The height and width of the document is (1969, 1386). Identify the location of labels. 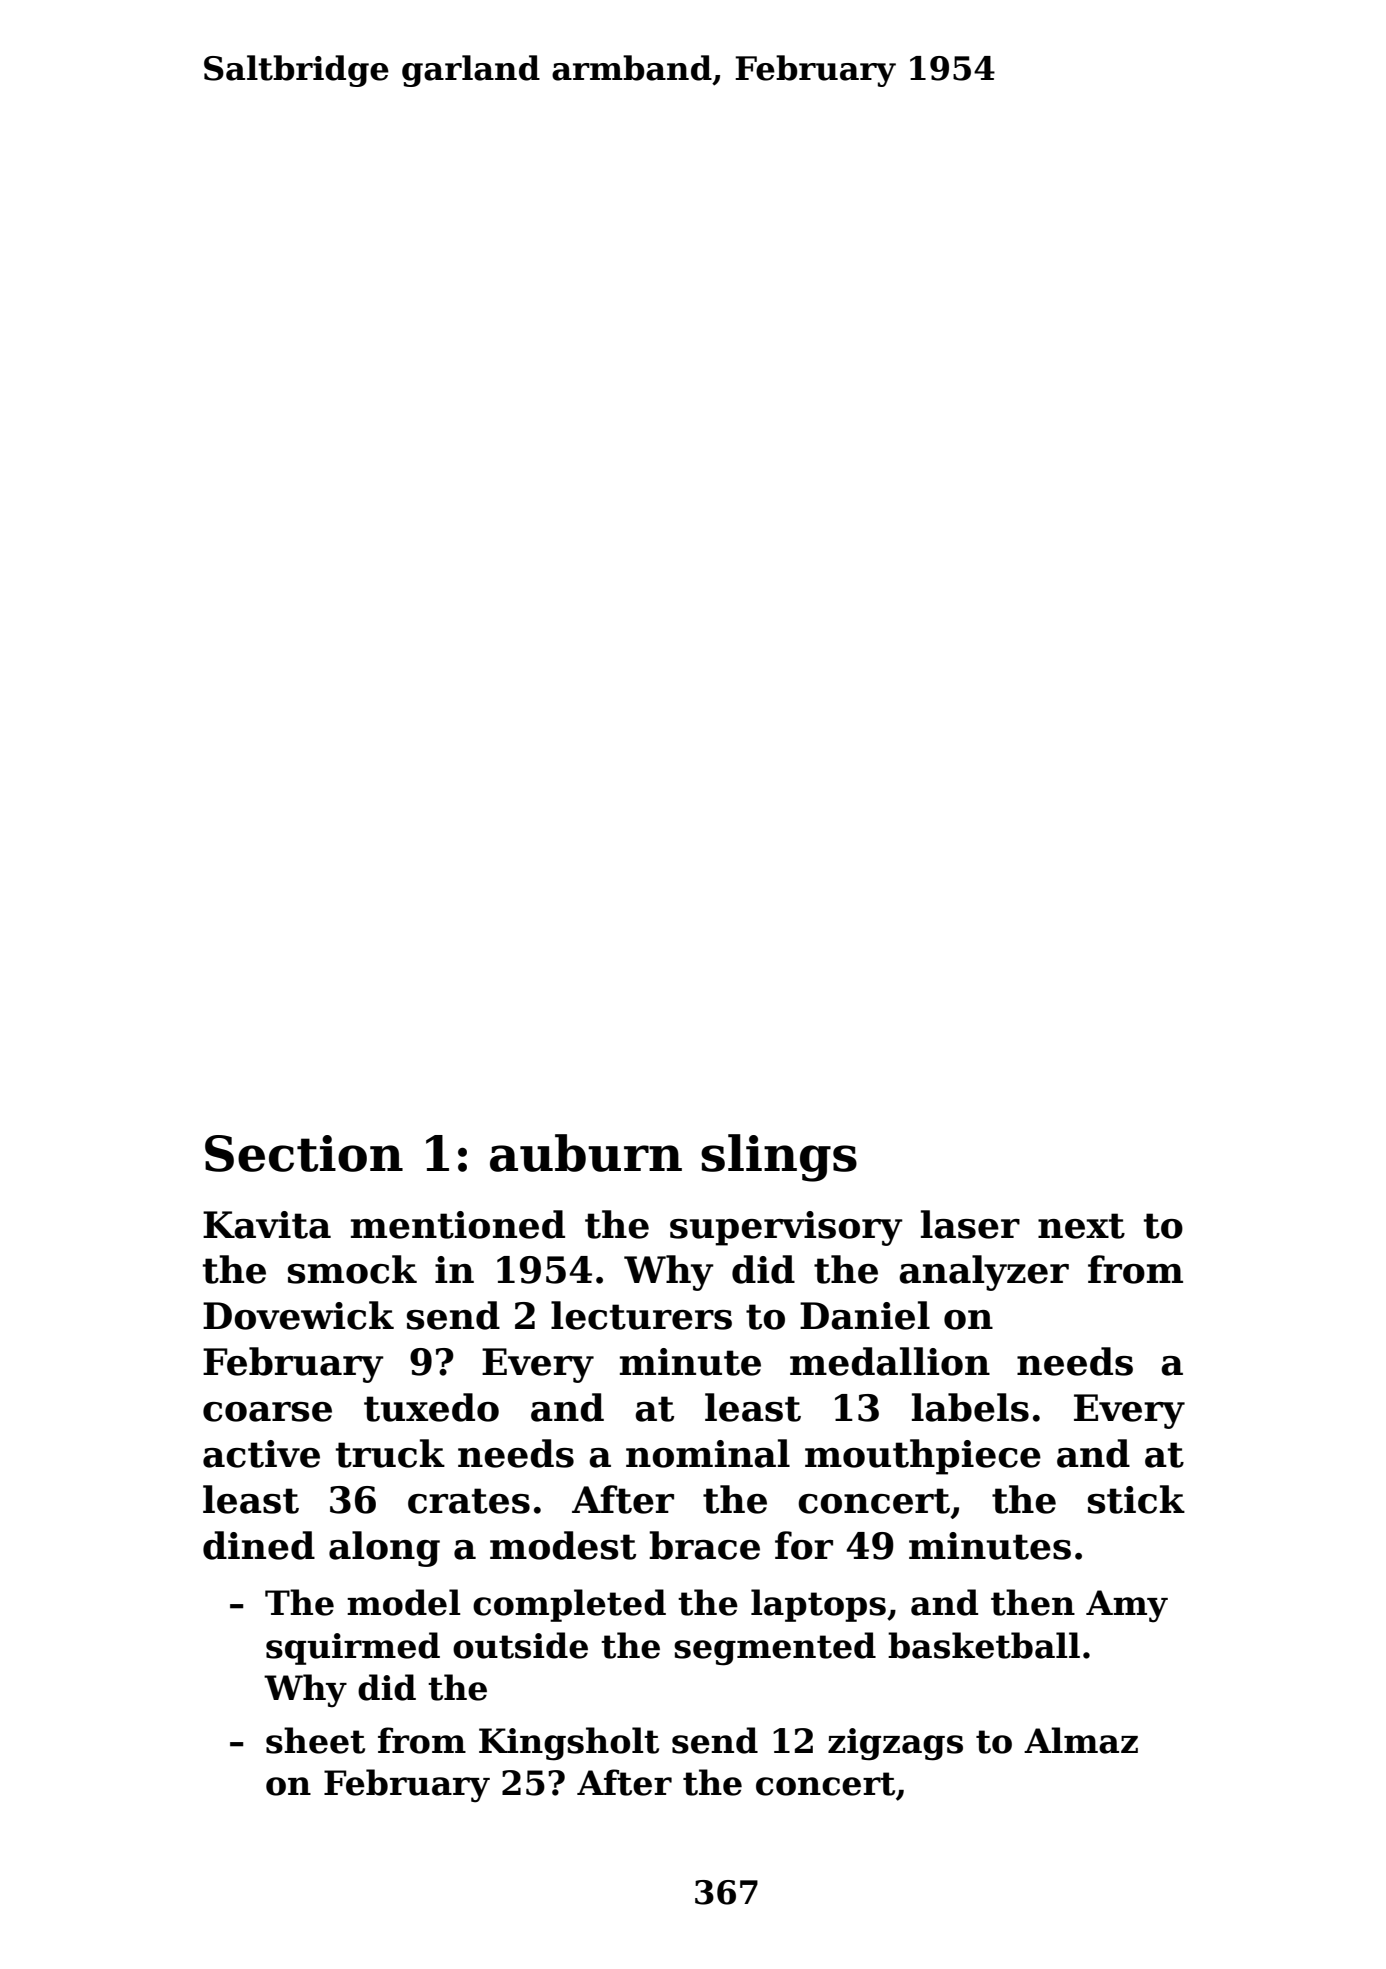
(970, 1407).
